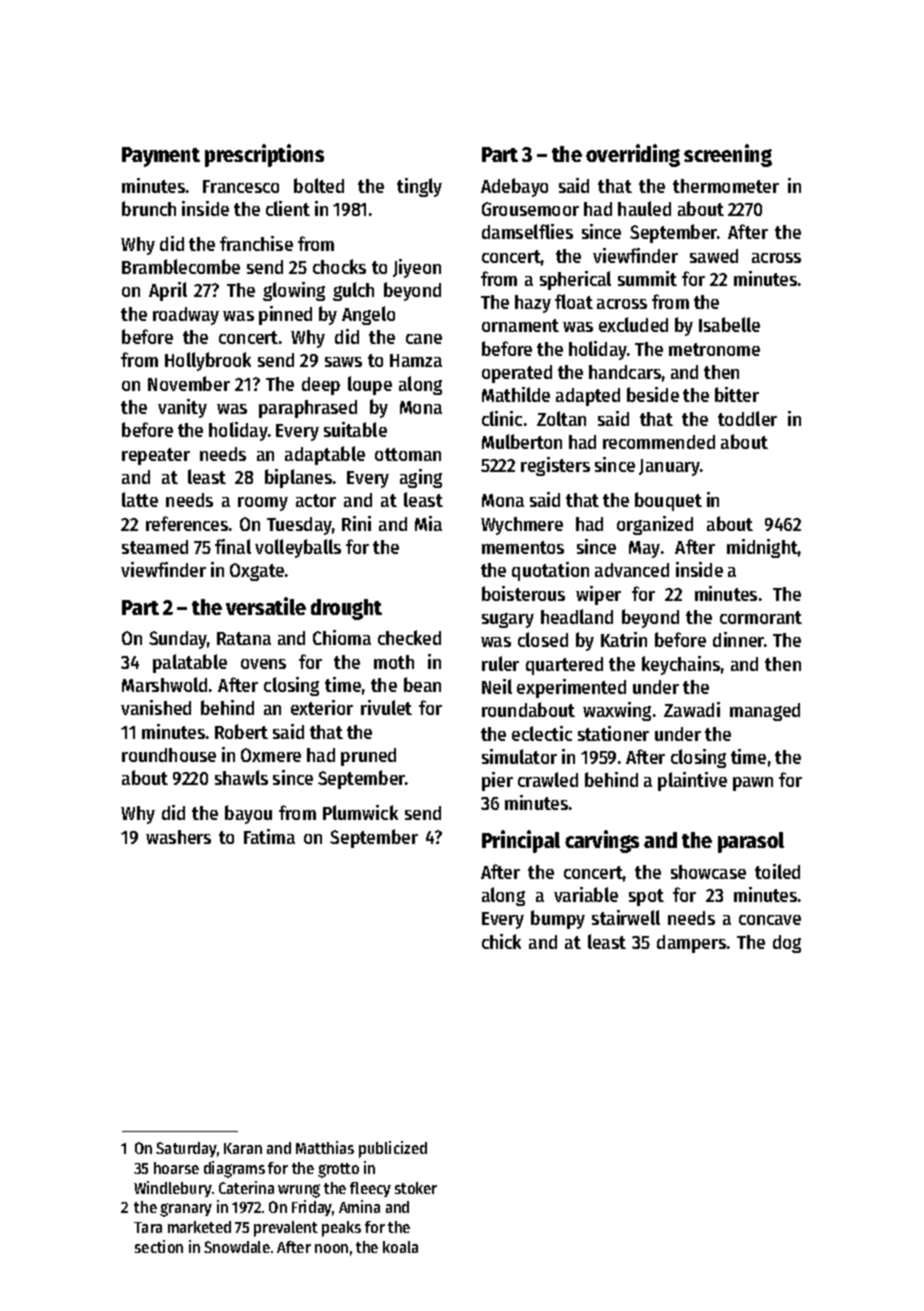  I want to click on Snowdale, so click(237, 1247).
